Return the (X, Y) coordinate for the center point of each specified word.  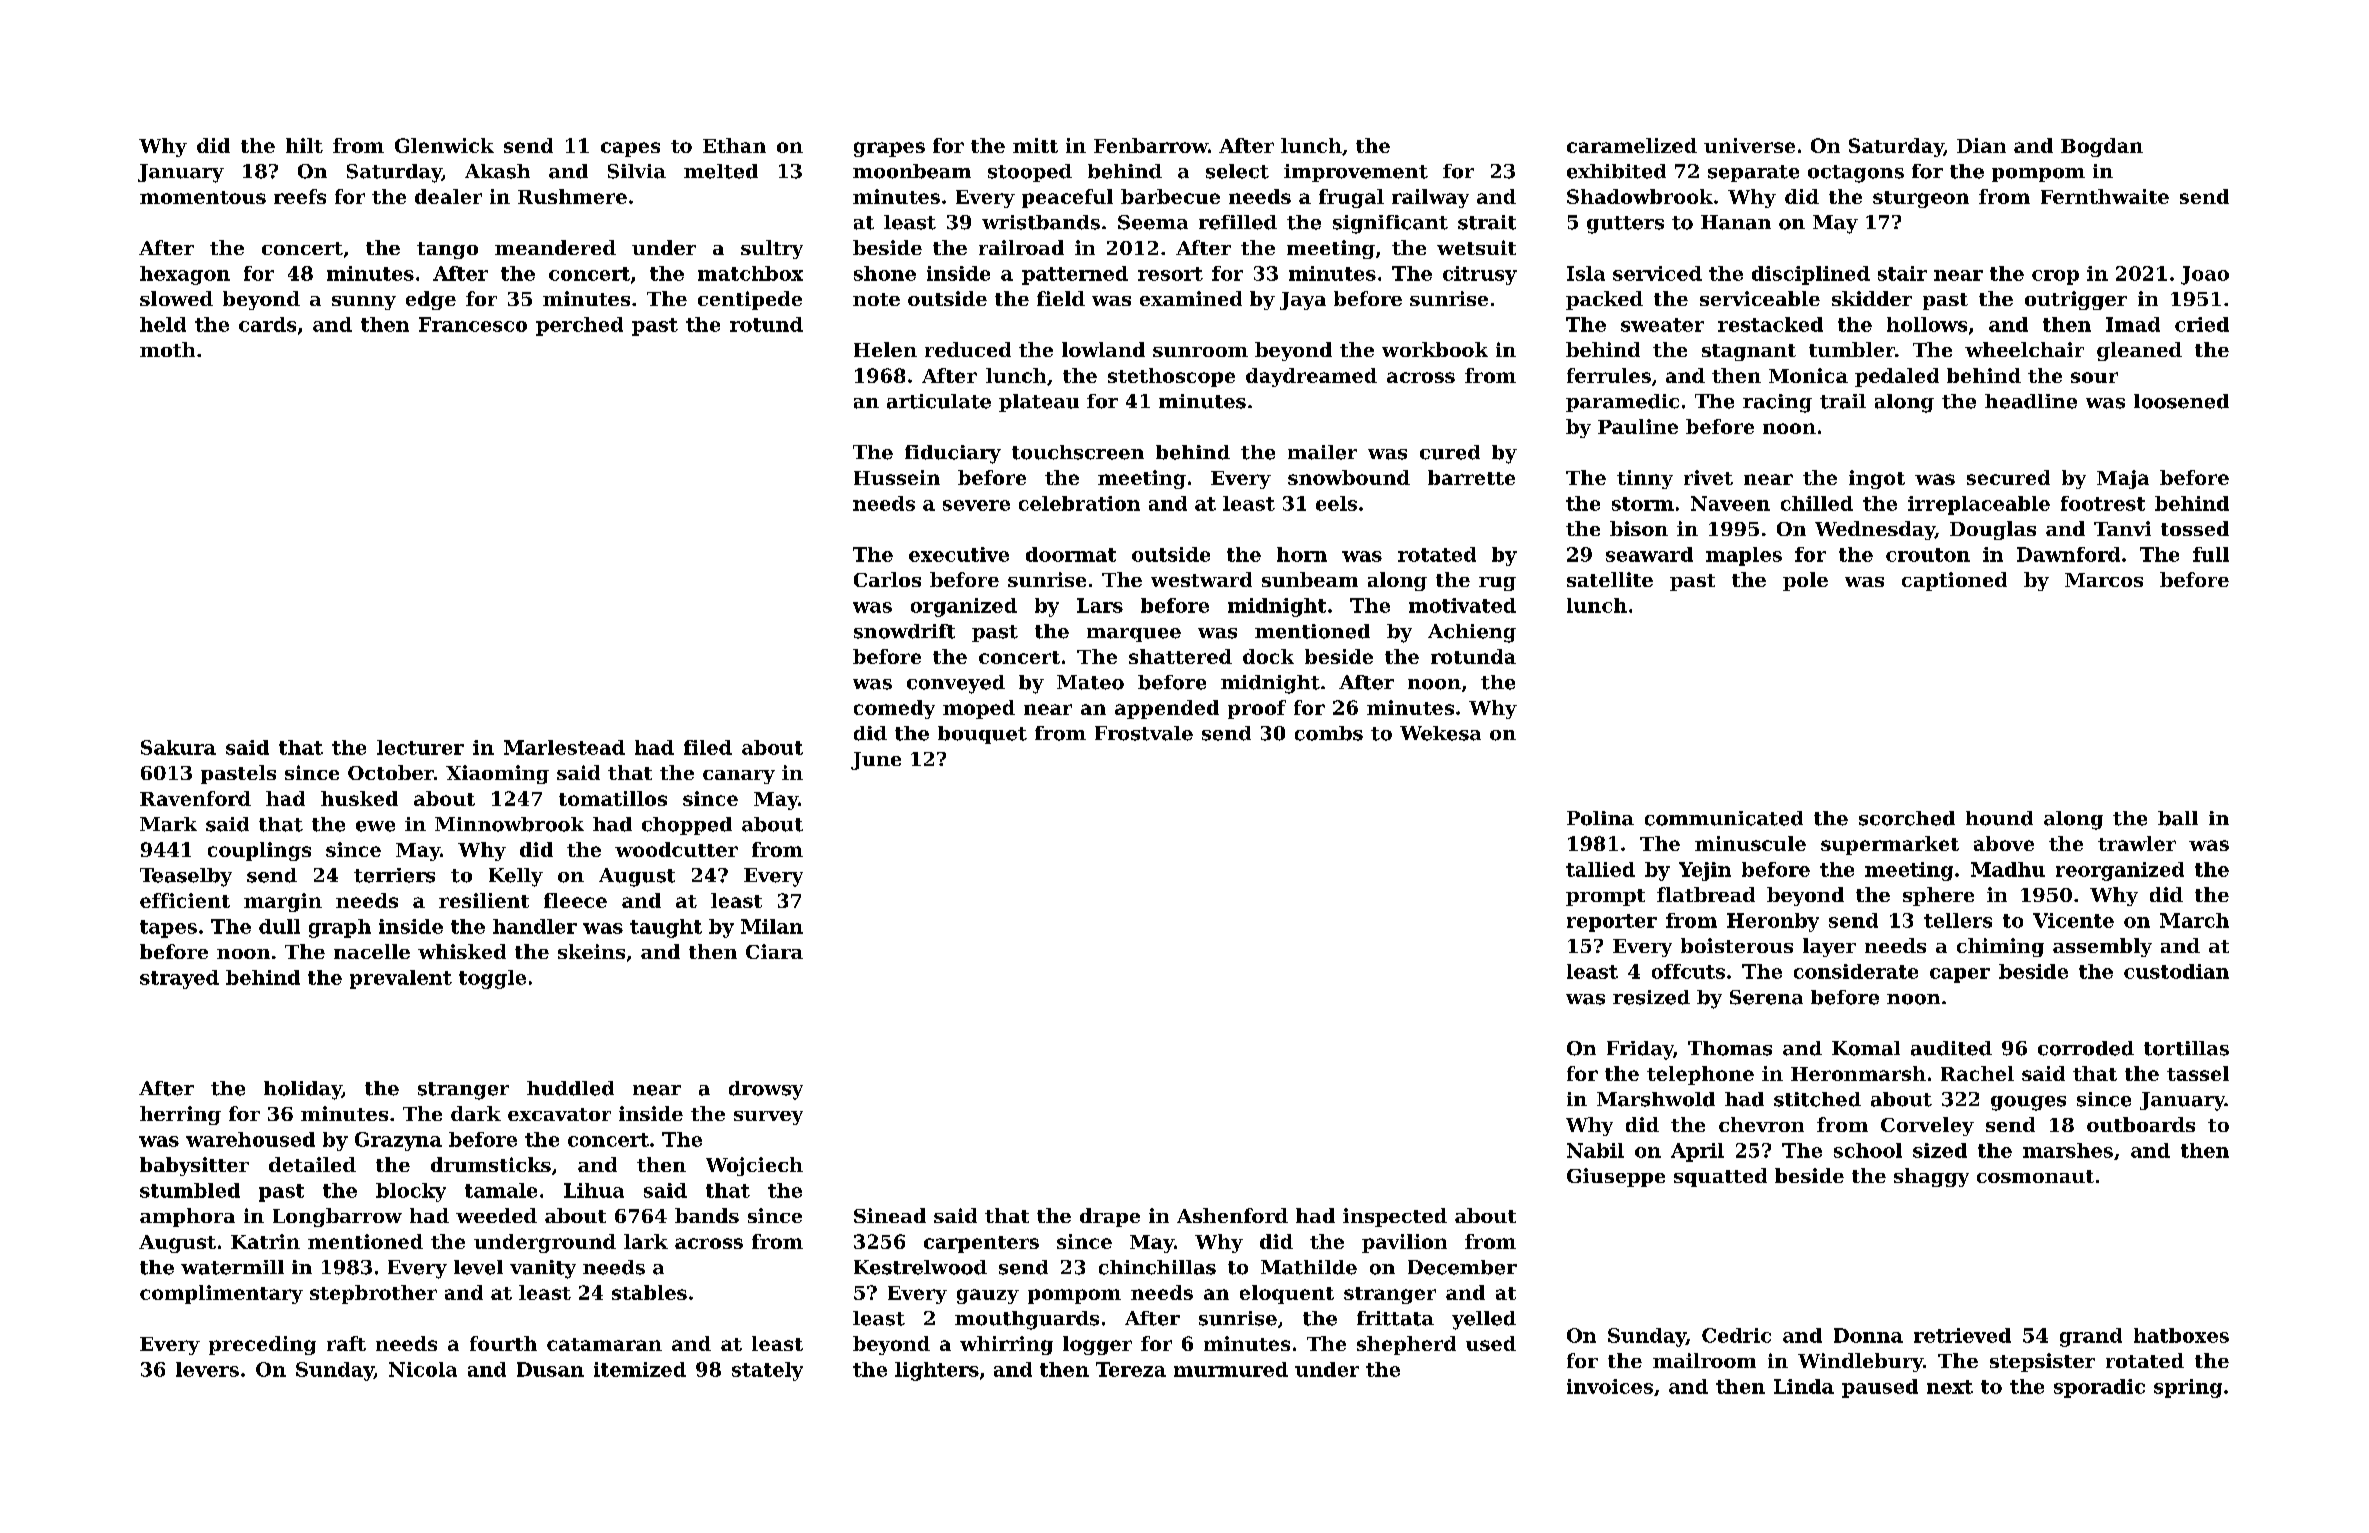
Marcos (2104, 580)
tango (447, 250)
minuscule (1750, 843)
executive (959, 554)
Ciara (774, 951)
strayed (179, 979)
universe (1749, 145)
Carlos (887, 579)
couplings (259, 851)
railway (1430, 198)
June (876, 761)
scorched (1907, 818)
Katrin (265, 1241)
